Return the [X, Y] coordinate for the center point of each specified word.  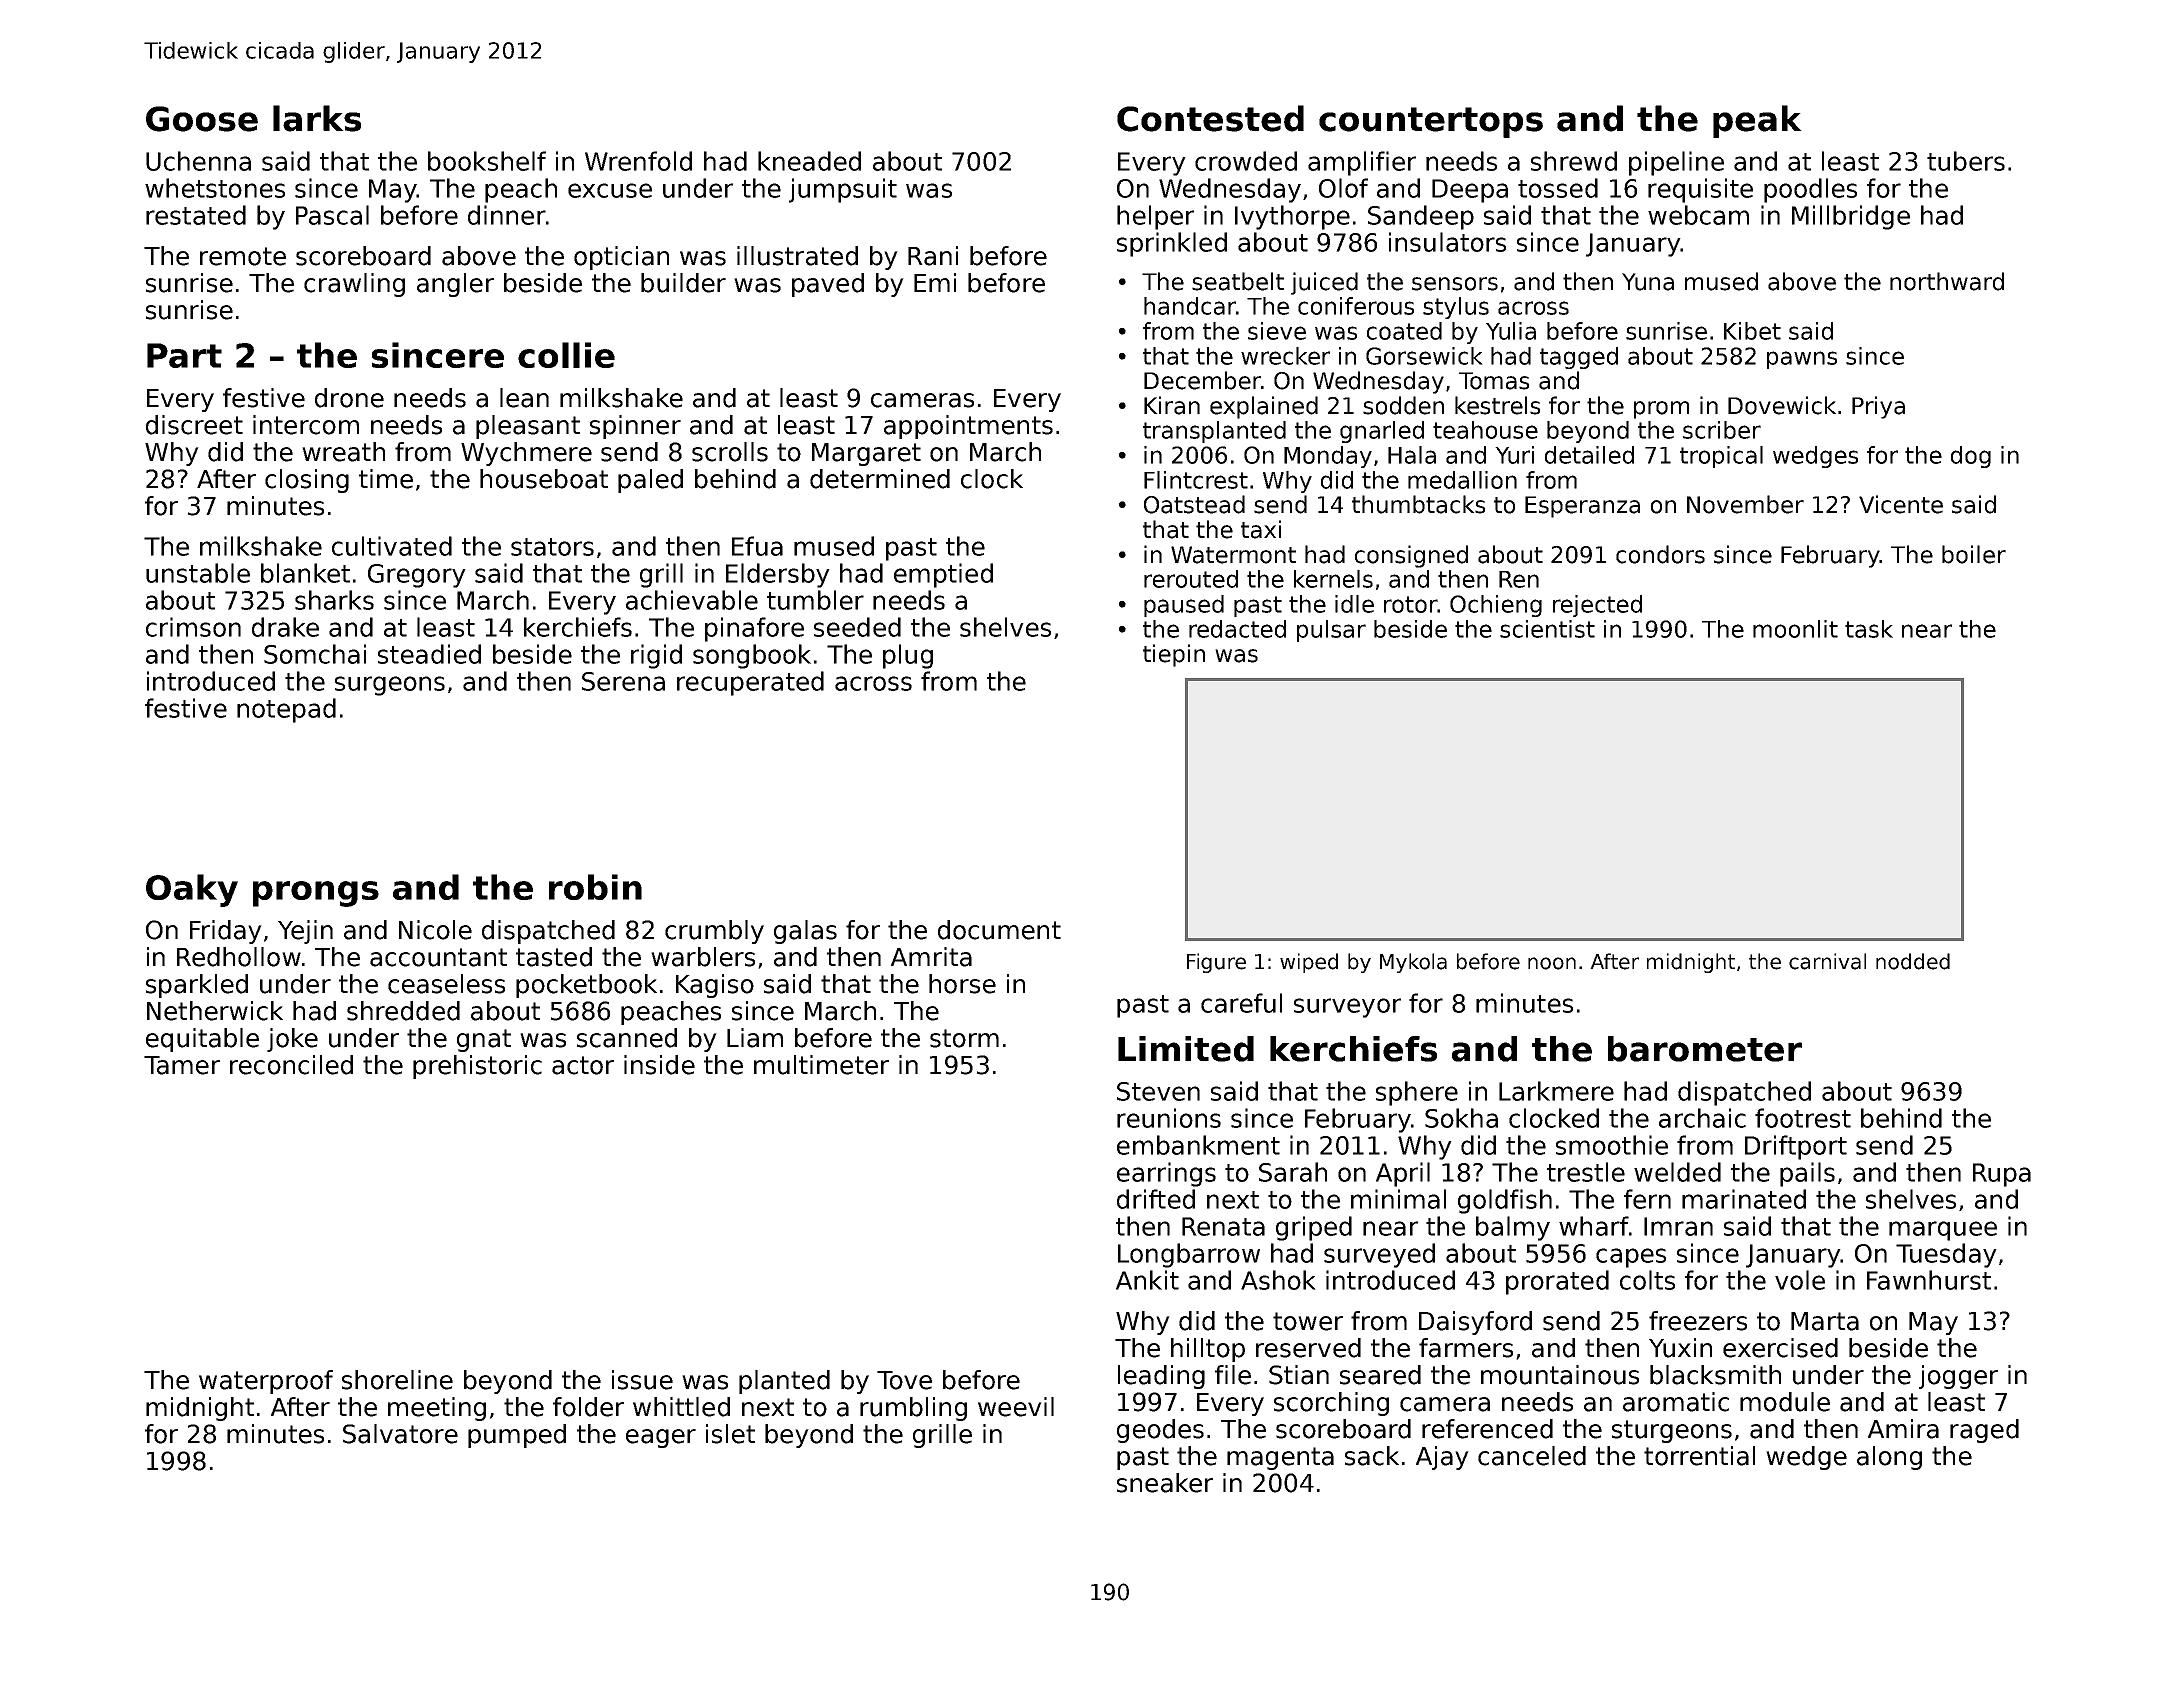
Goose [202, 119]
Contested [1210, 118]
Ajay [1442, 1458]
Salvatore [400, 1434]
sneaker [1165, 1483]
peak [1757, 121]
